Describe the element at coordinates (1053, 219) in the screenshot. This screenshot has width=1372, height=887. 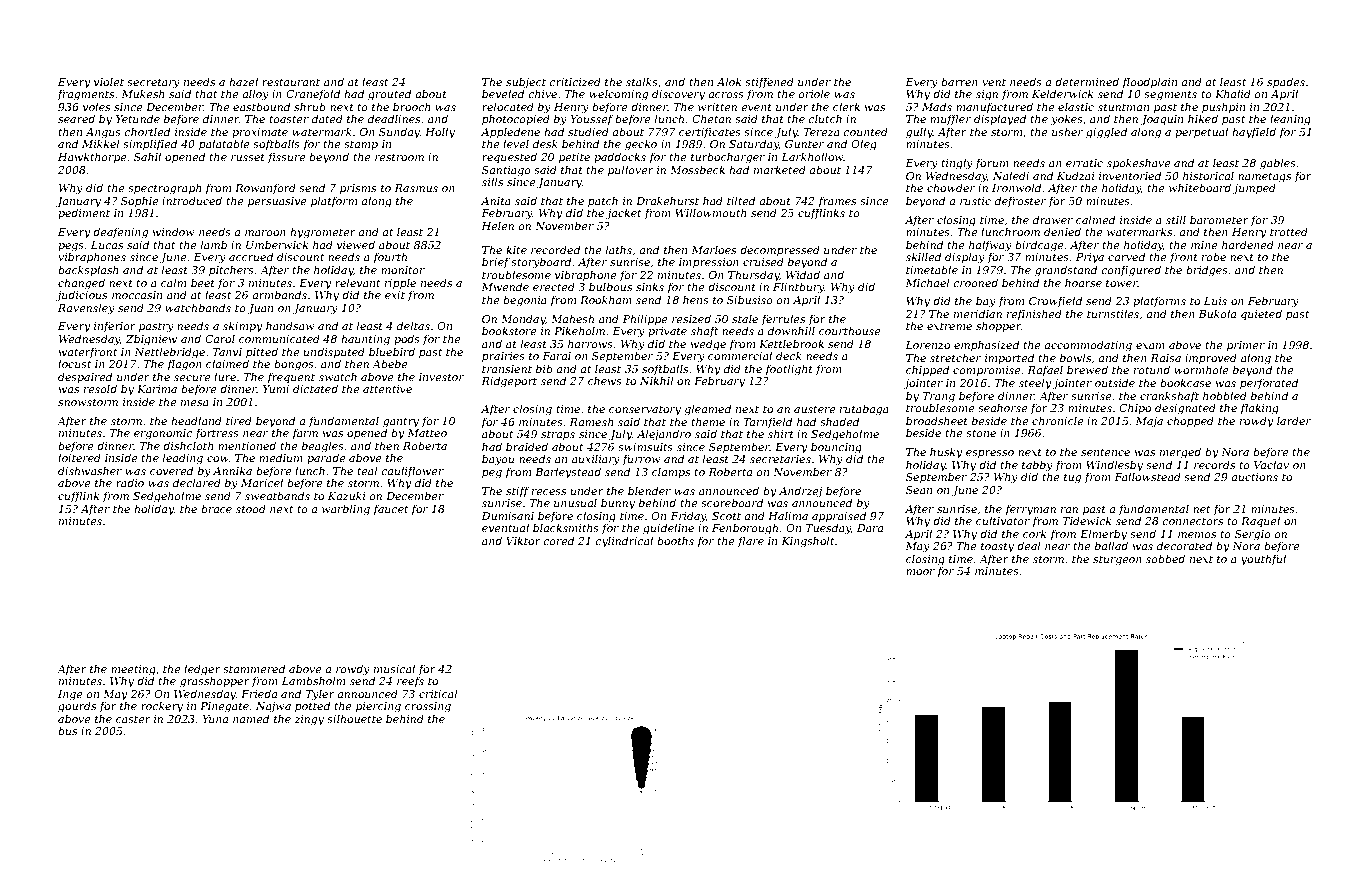
I see `drawer` at that location.
